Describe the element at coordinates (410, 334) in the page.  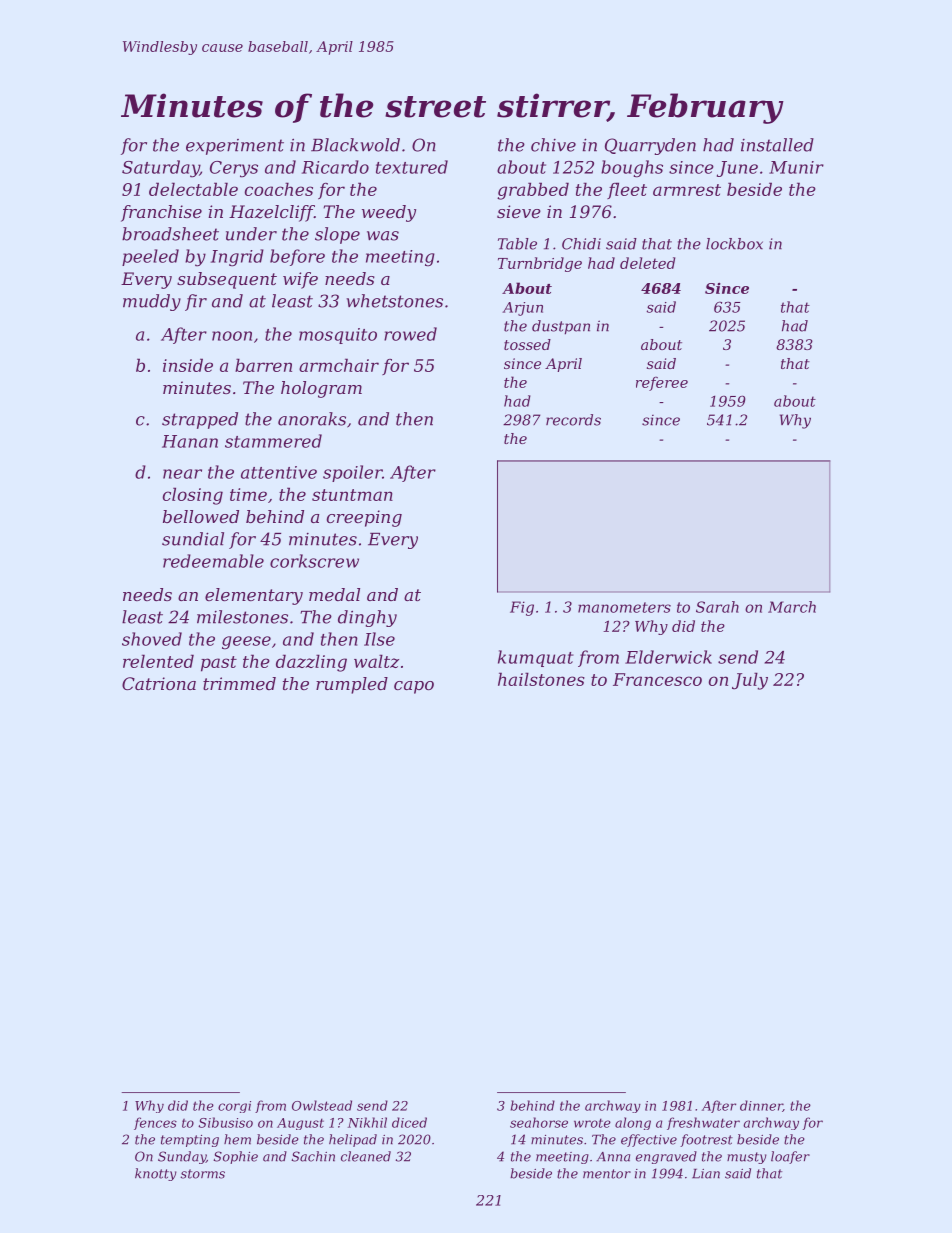
I see `rowed` at that location.
